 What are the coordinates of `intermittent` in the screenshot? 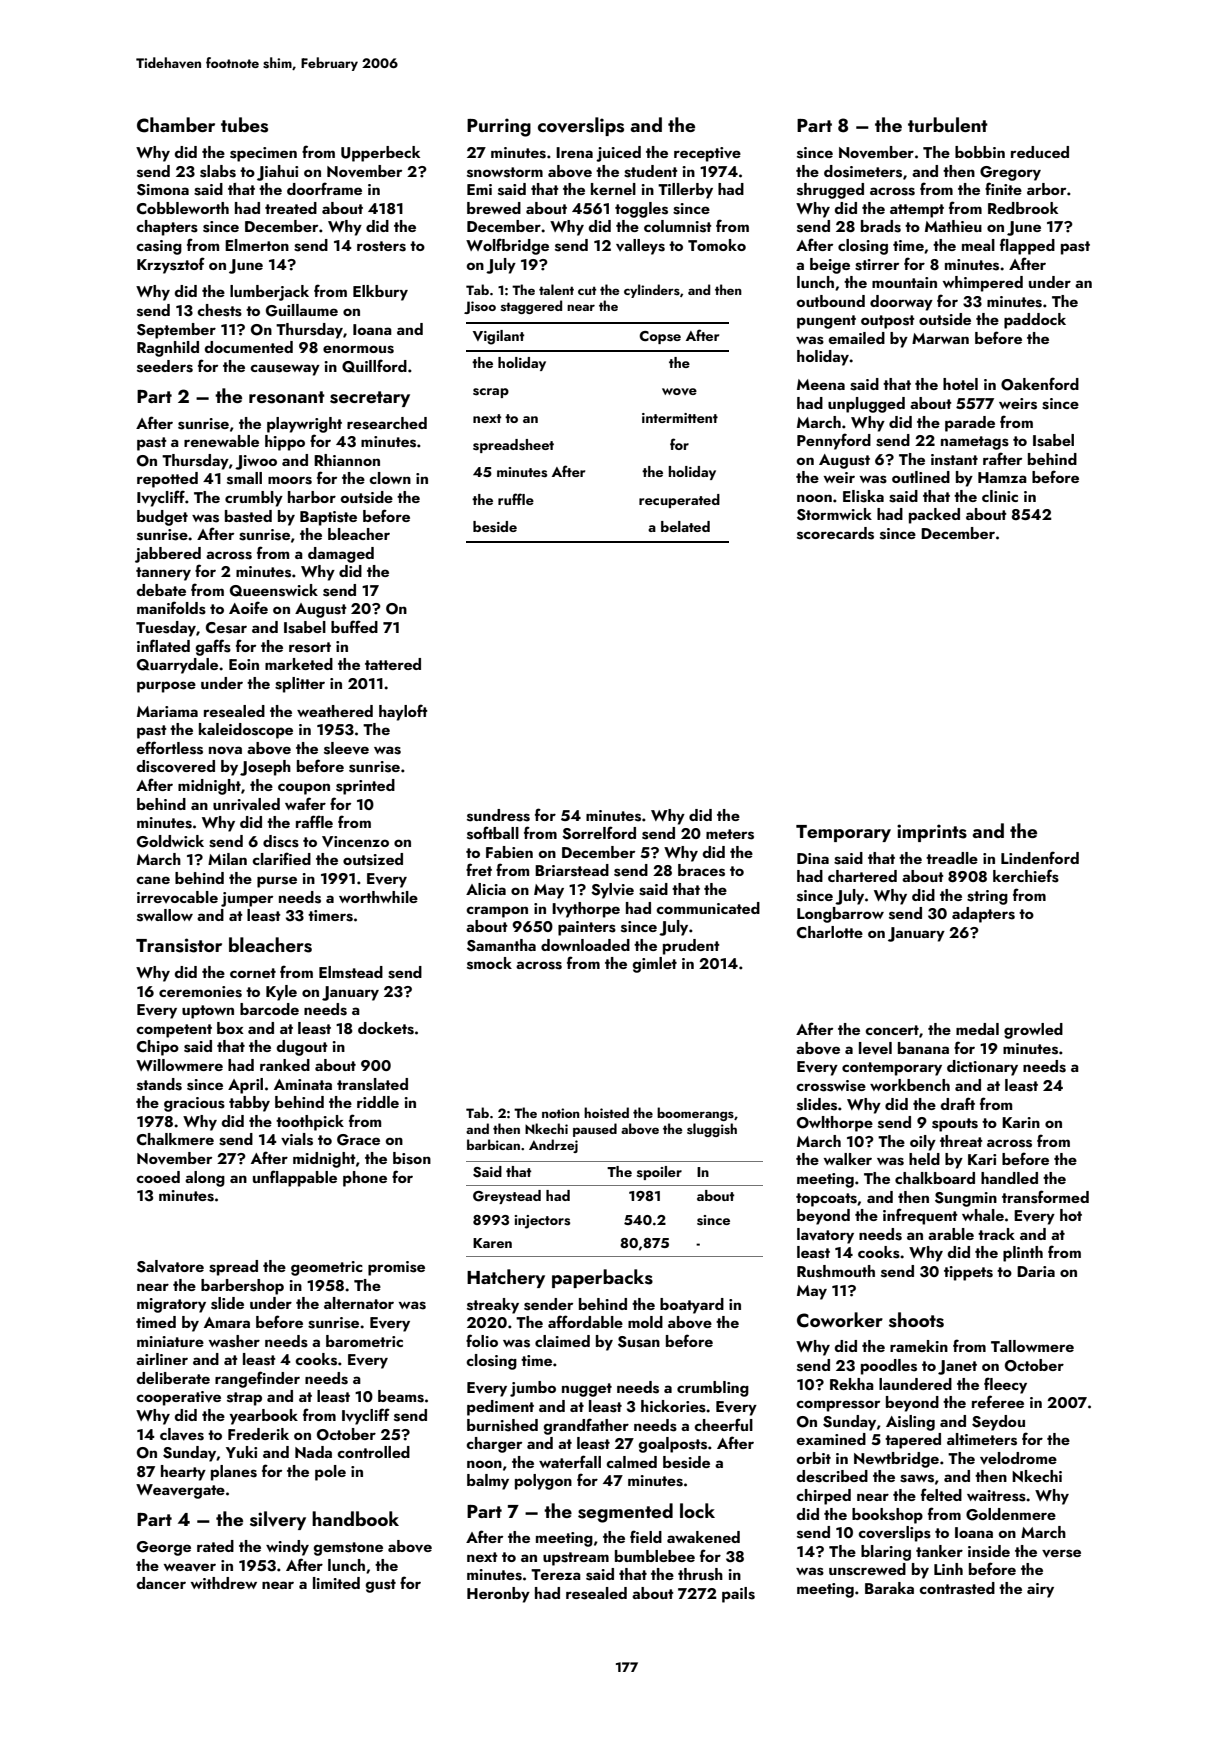 It's located at (680, 418).
